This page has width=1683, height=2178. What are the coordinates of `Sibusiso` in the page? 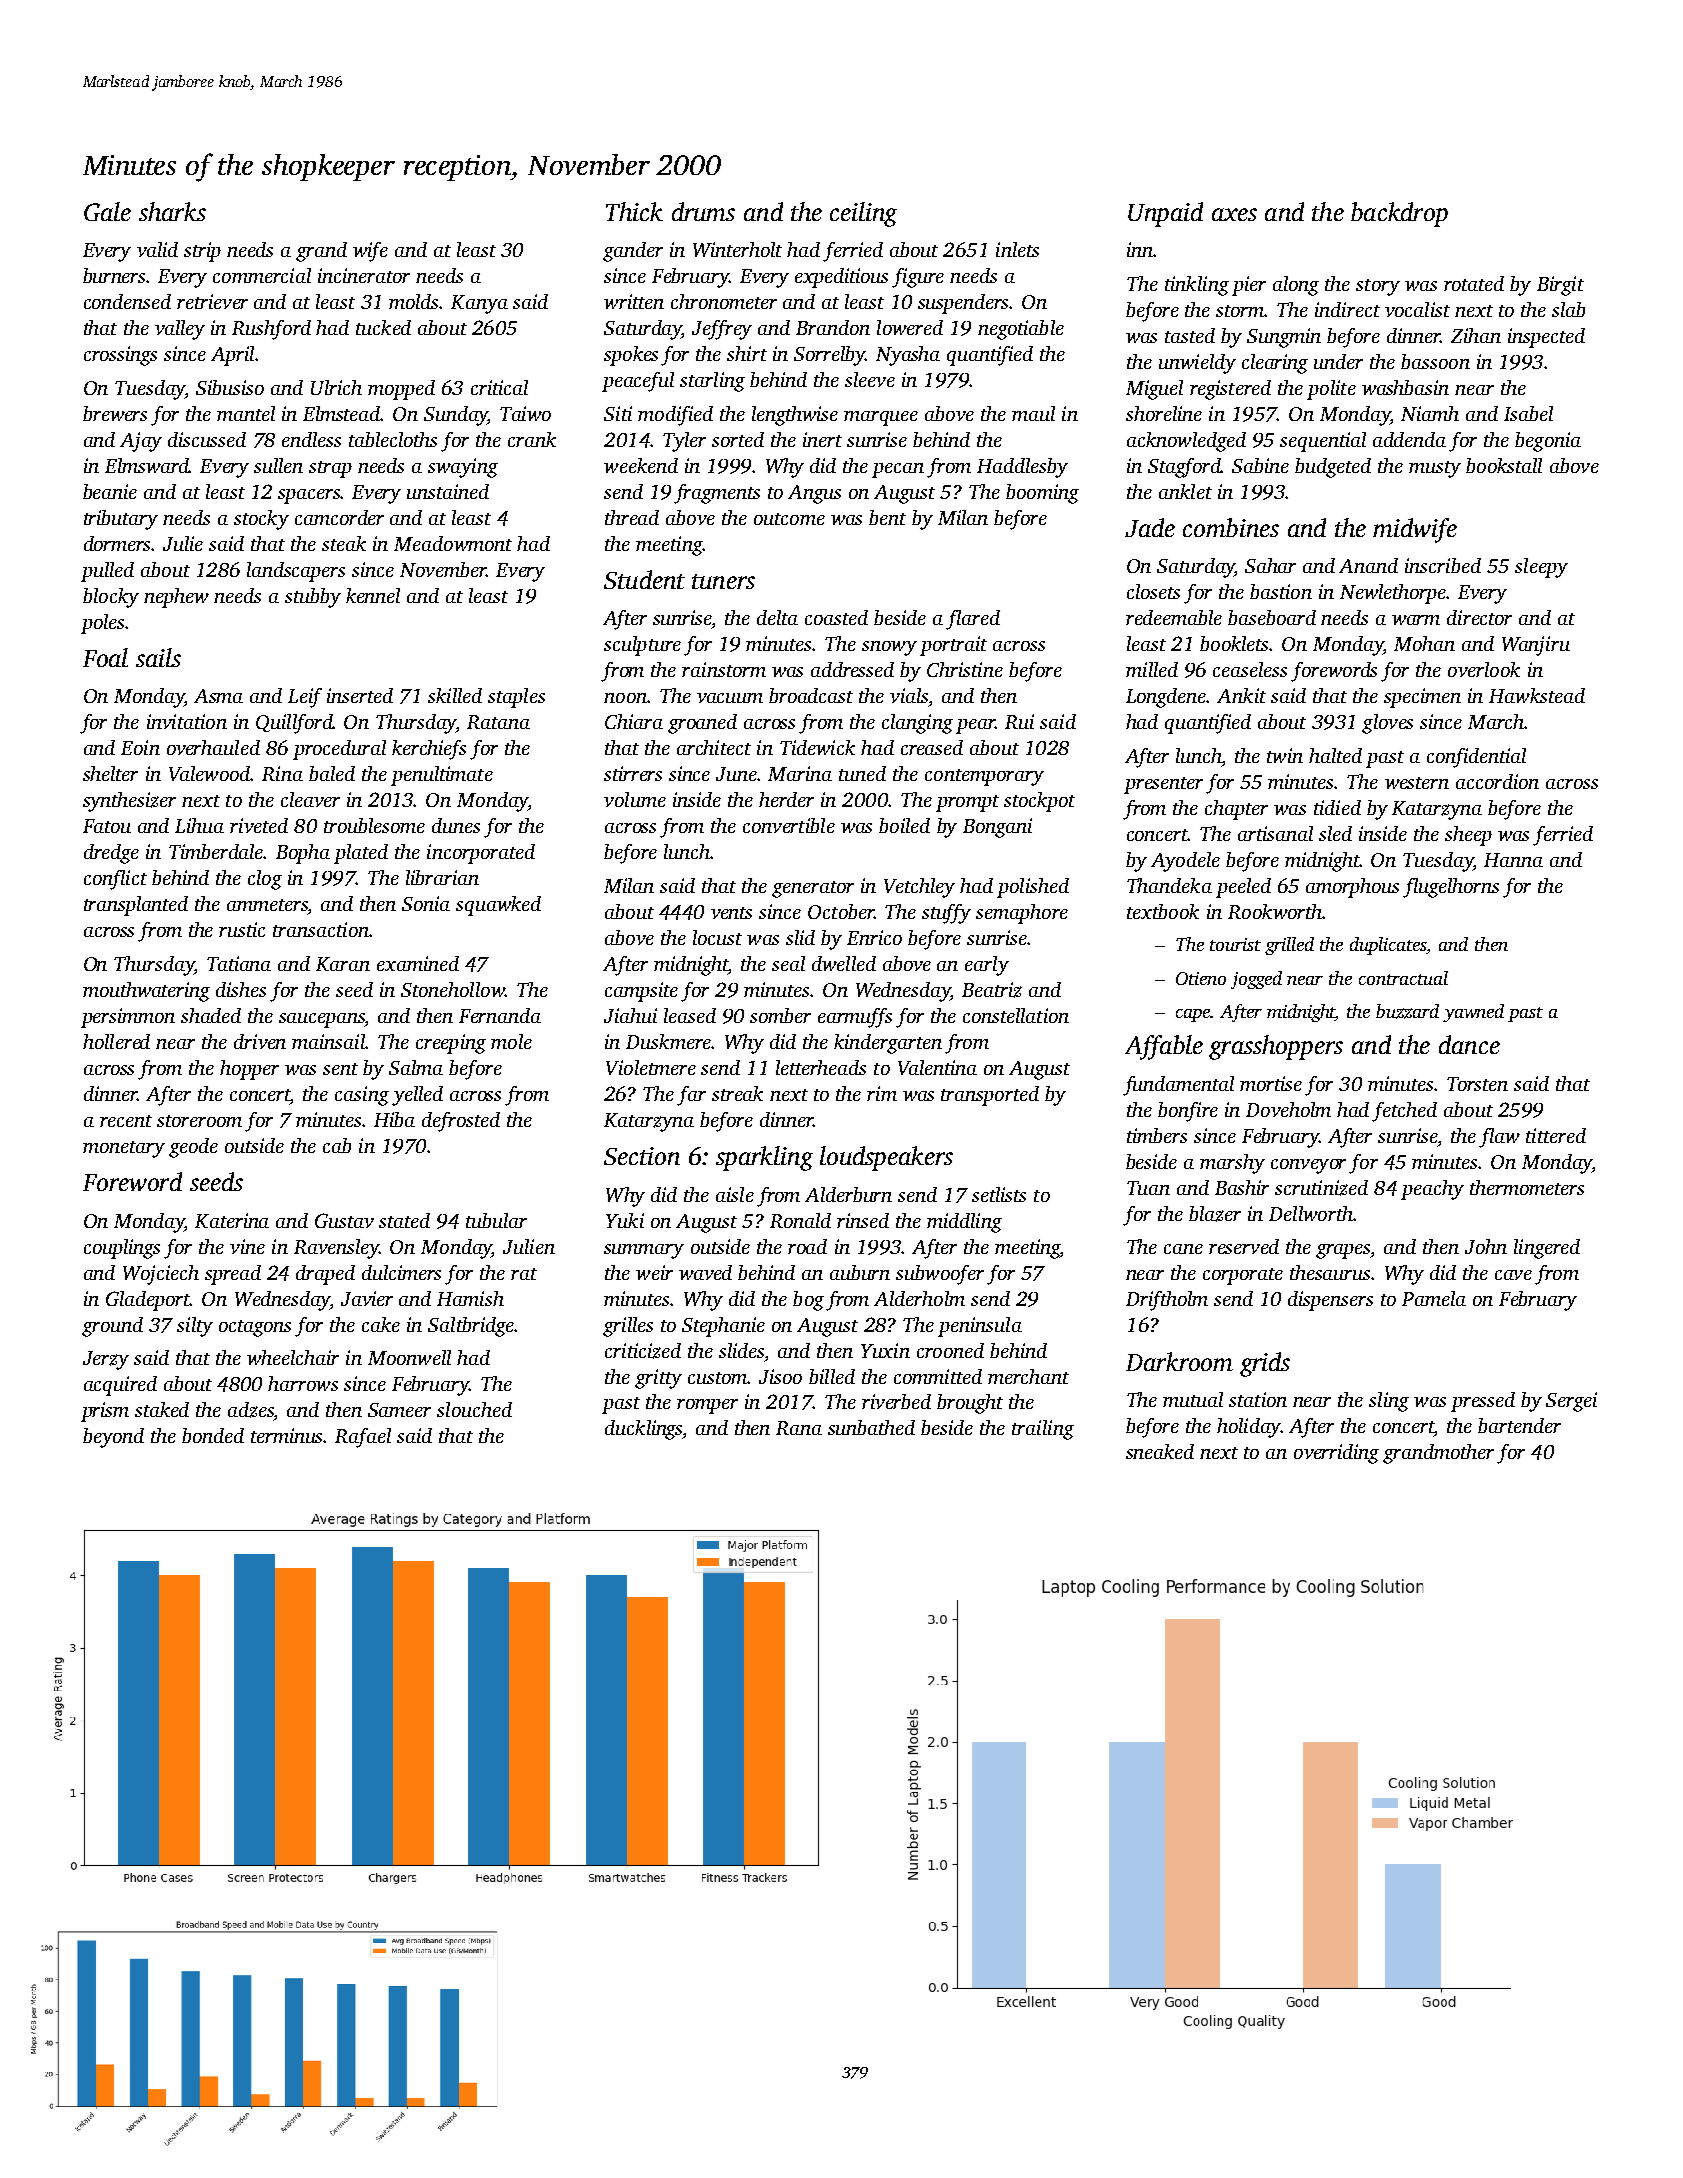 It's located at (230, 387).
